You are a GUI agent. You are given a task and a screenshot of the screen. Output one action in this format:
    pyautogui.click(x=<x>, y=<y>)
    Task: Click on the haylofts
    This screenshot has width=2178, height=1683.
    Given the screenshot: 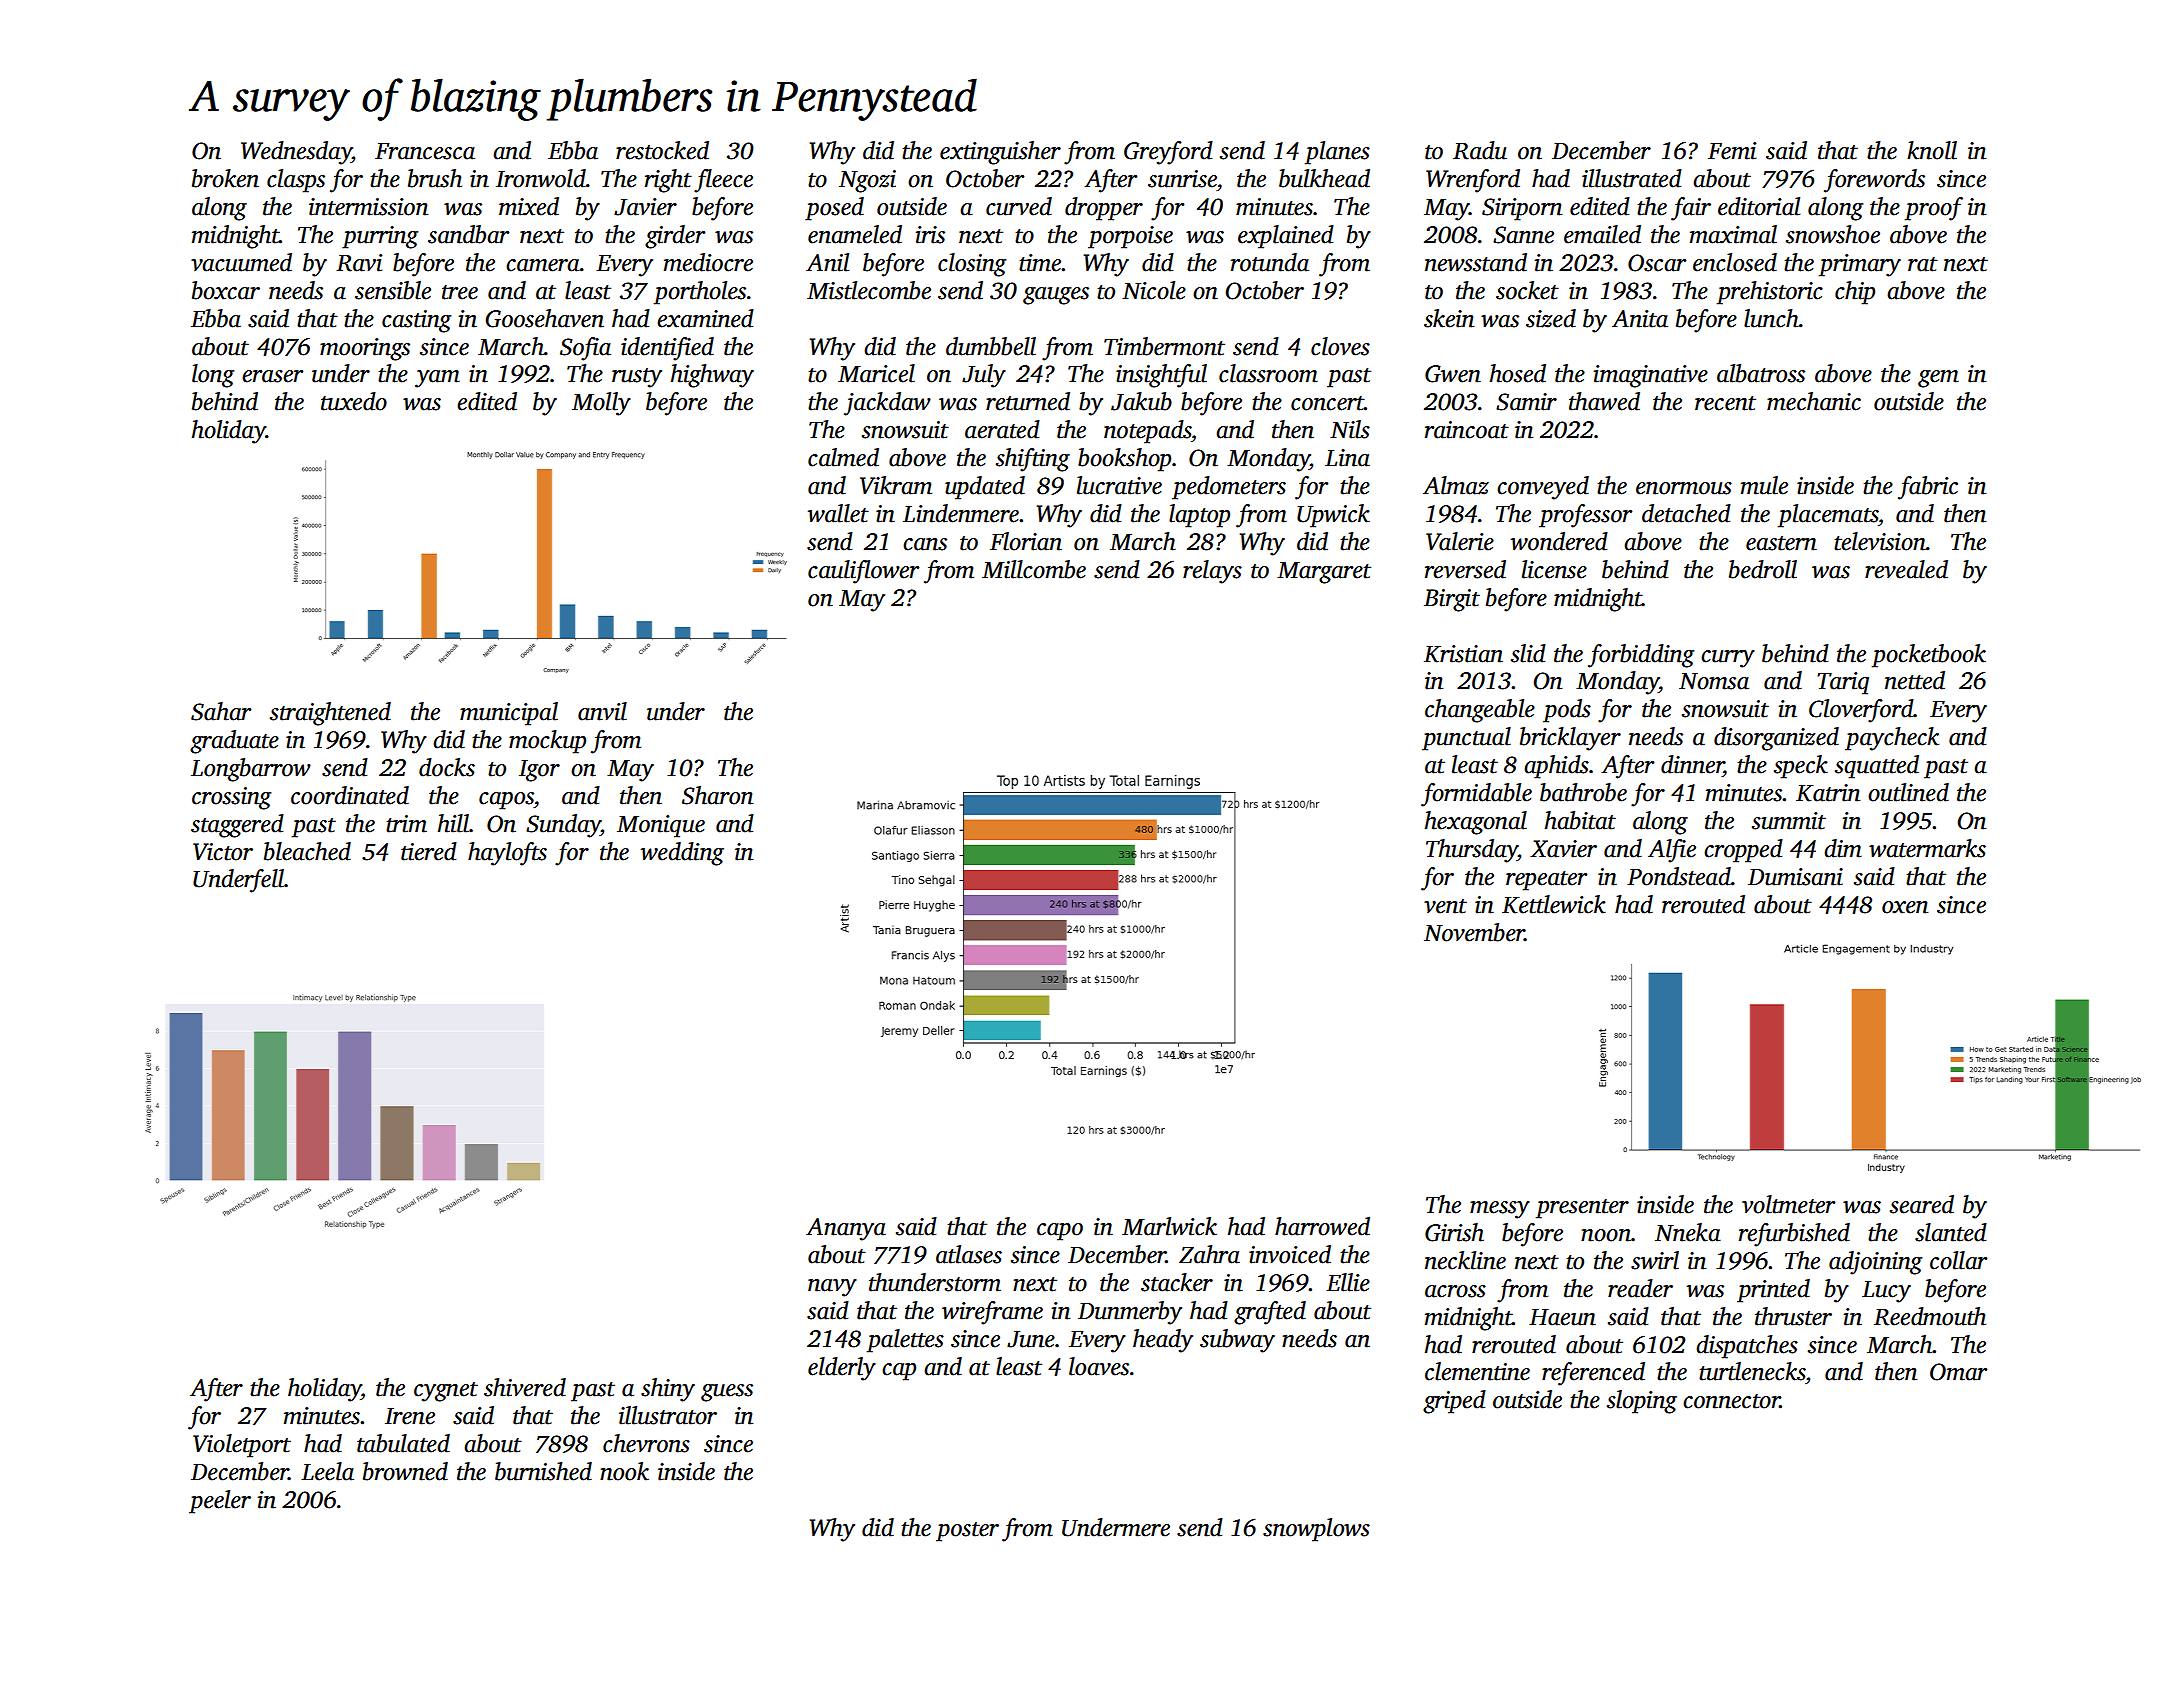 What is the action you would take?
    pyautogui.click(x=507, y=854)
